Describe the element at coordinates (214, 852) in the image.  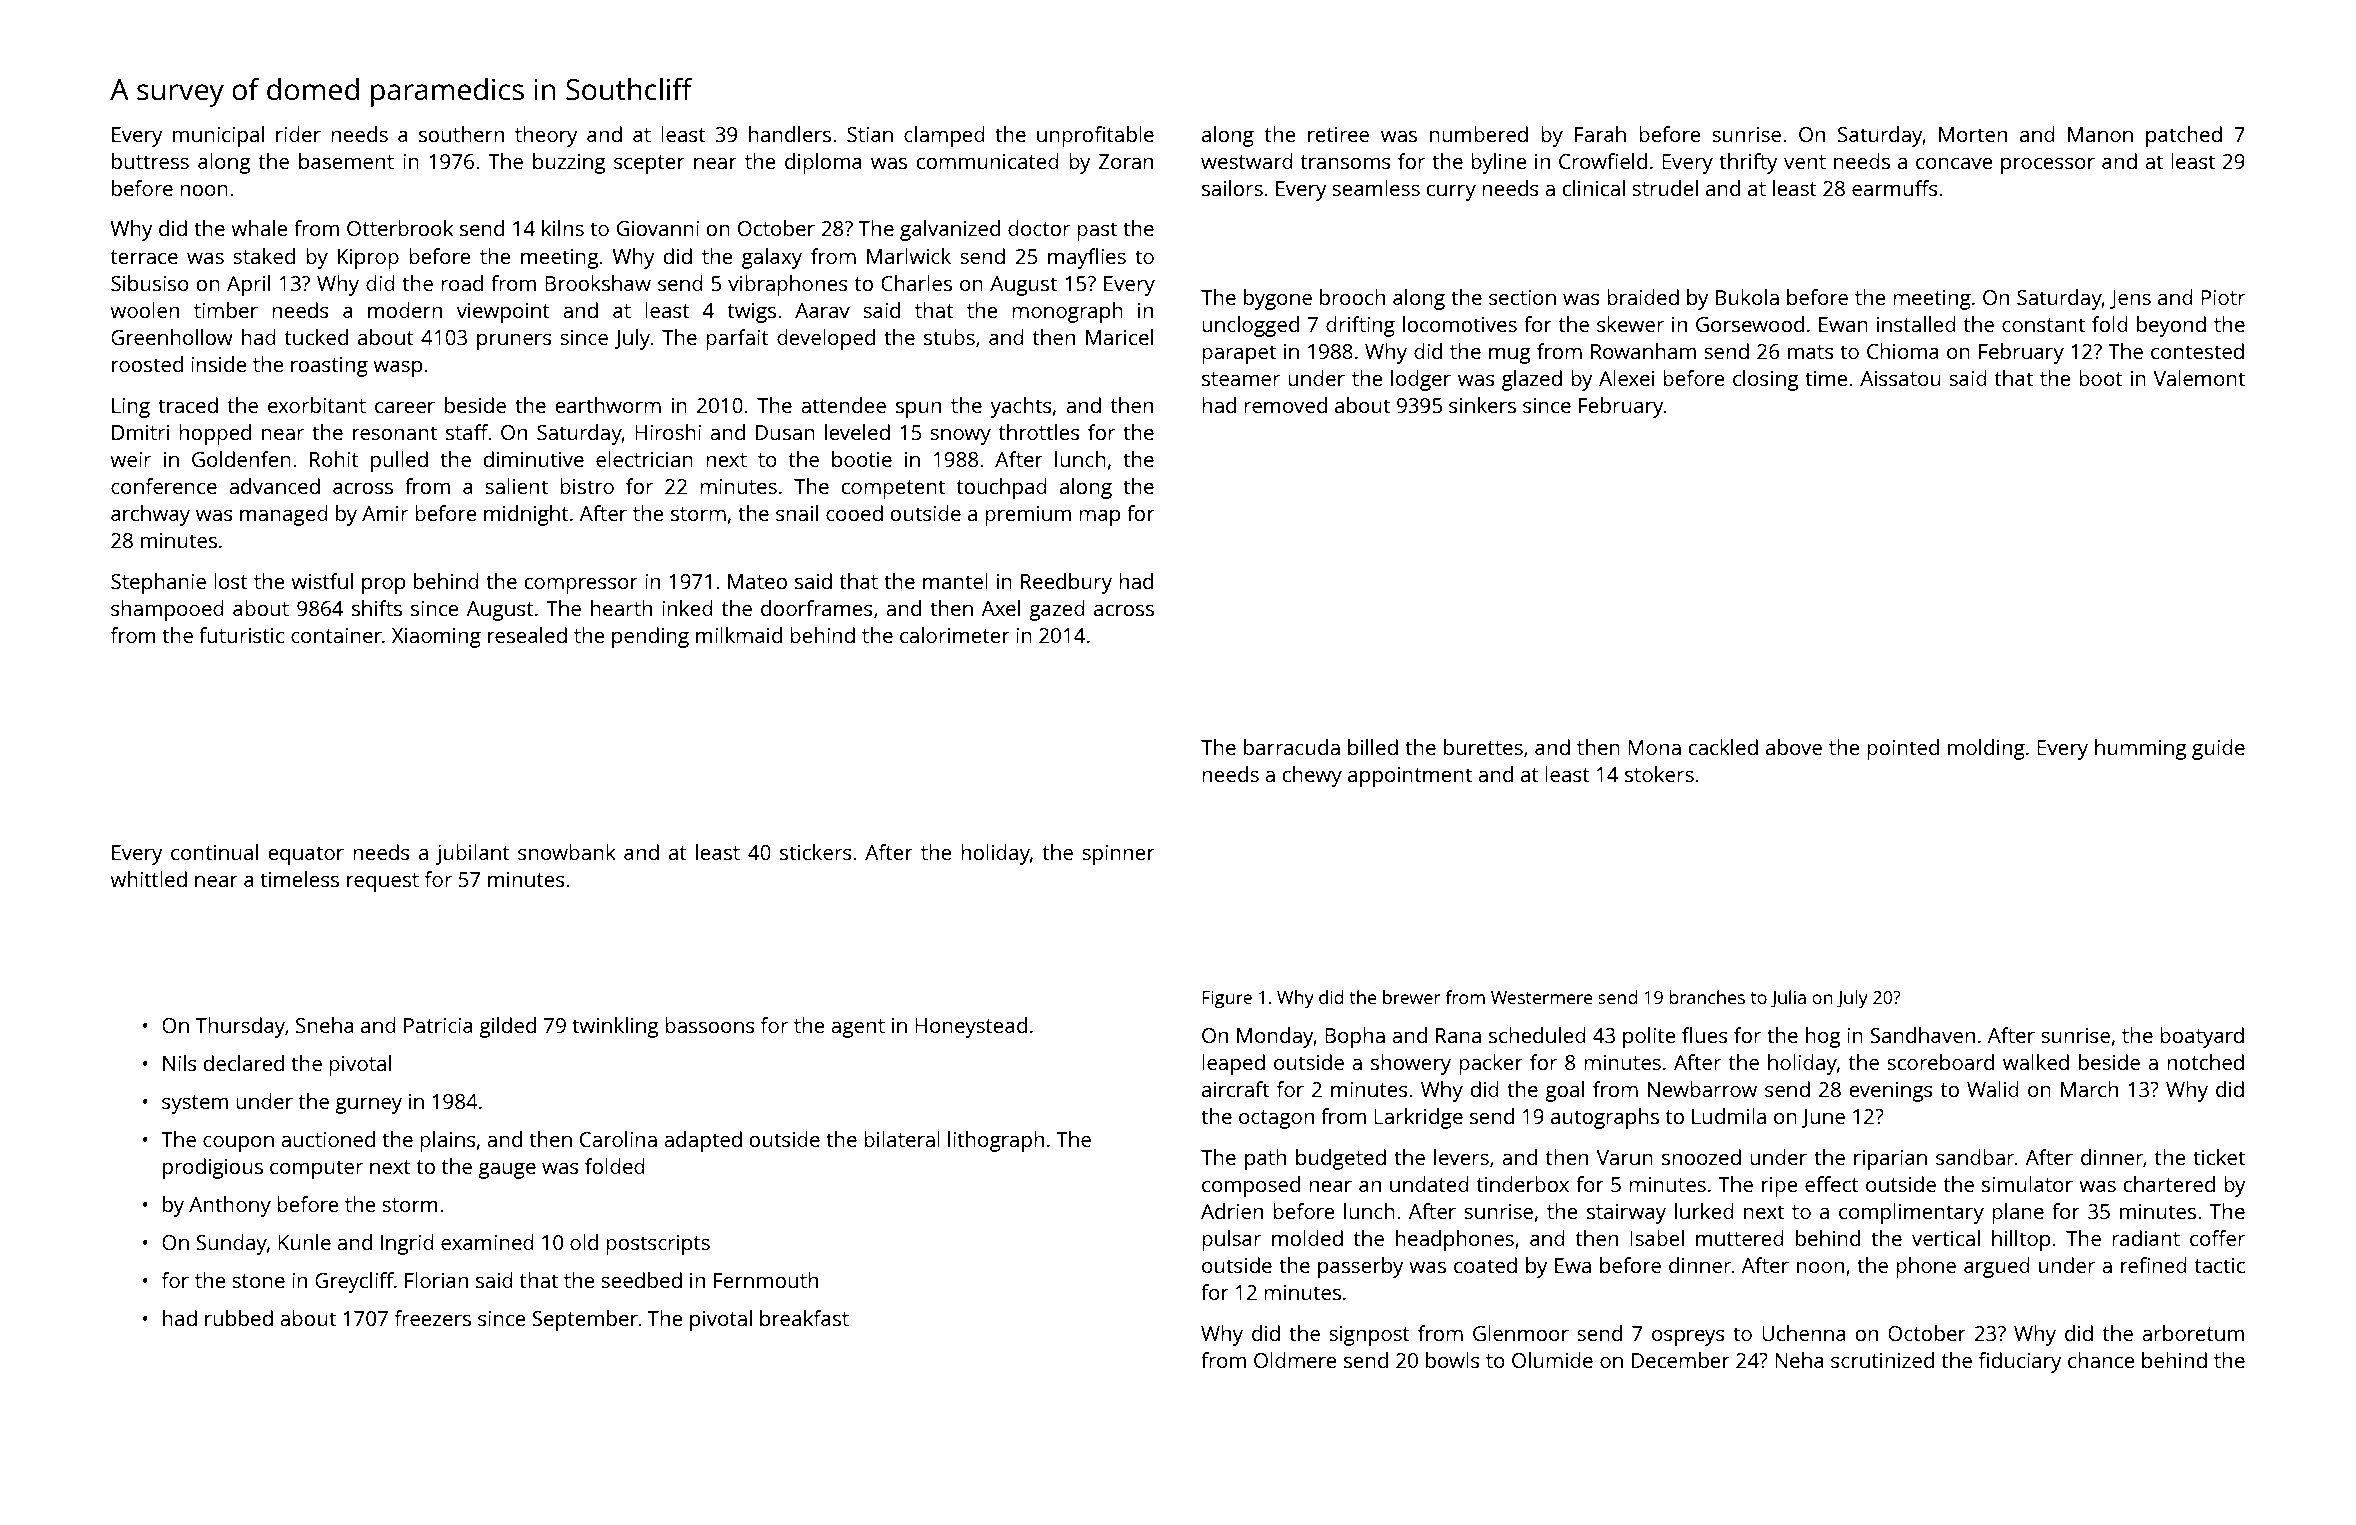
I see `continual` at that location.
